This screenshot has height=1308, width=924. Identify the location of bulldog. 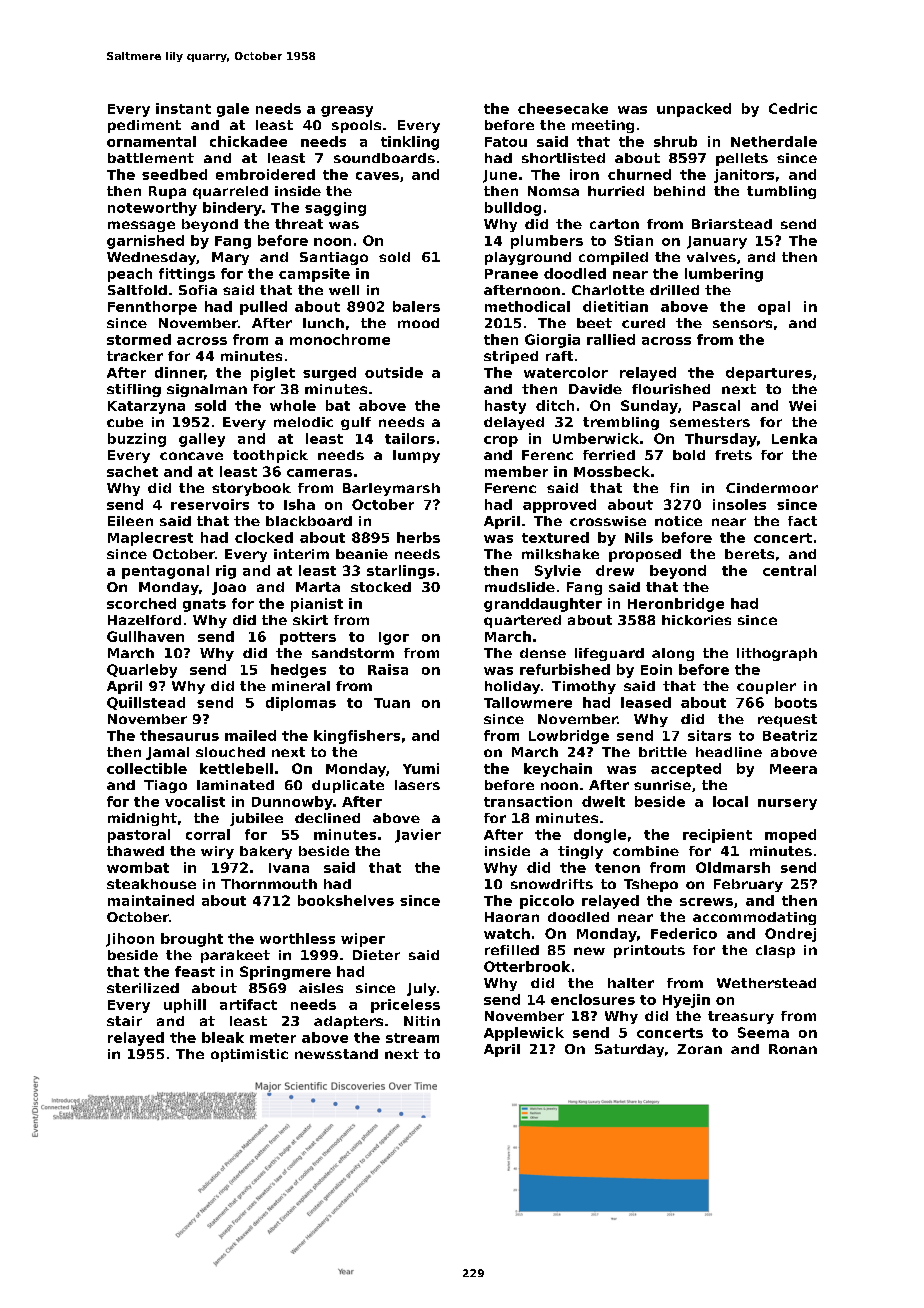
(513, 209).
